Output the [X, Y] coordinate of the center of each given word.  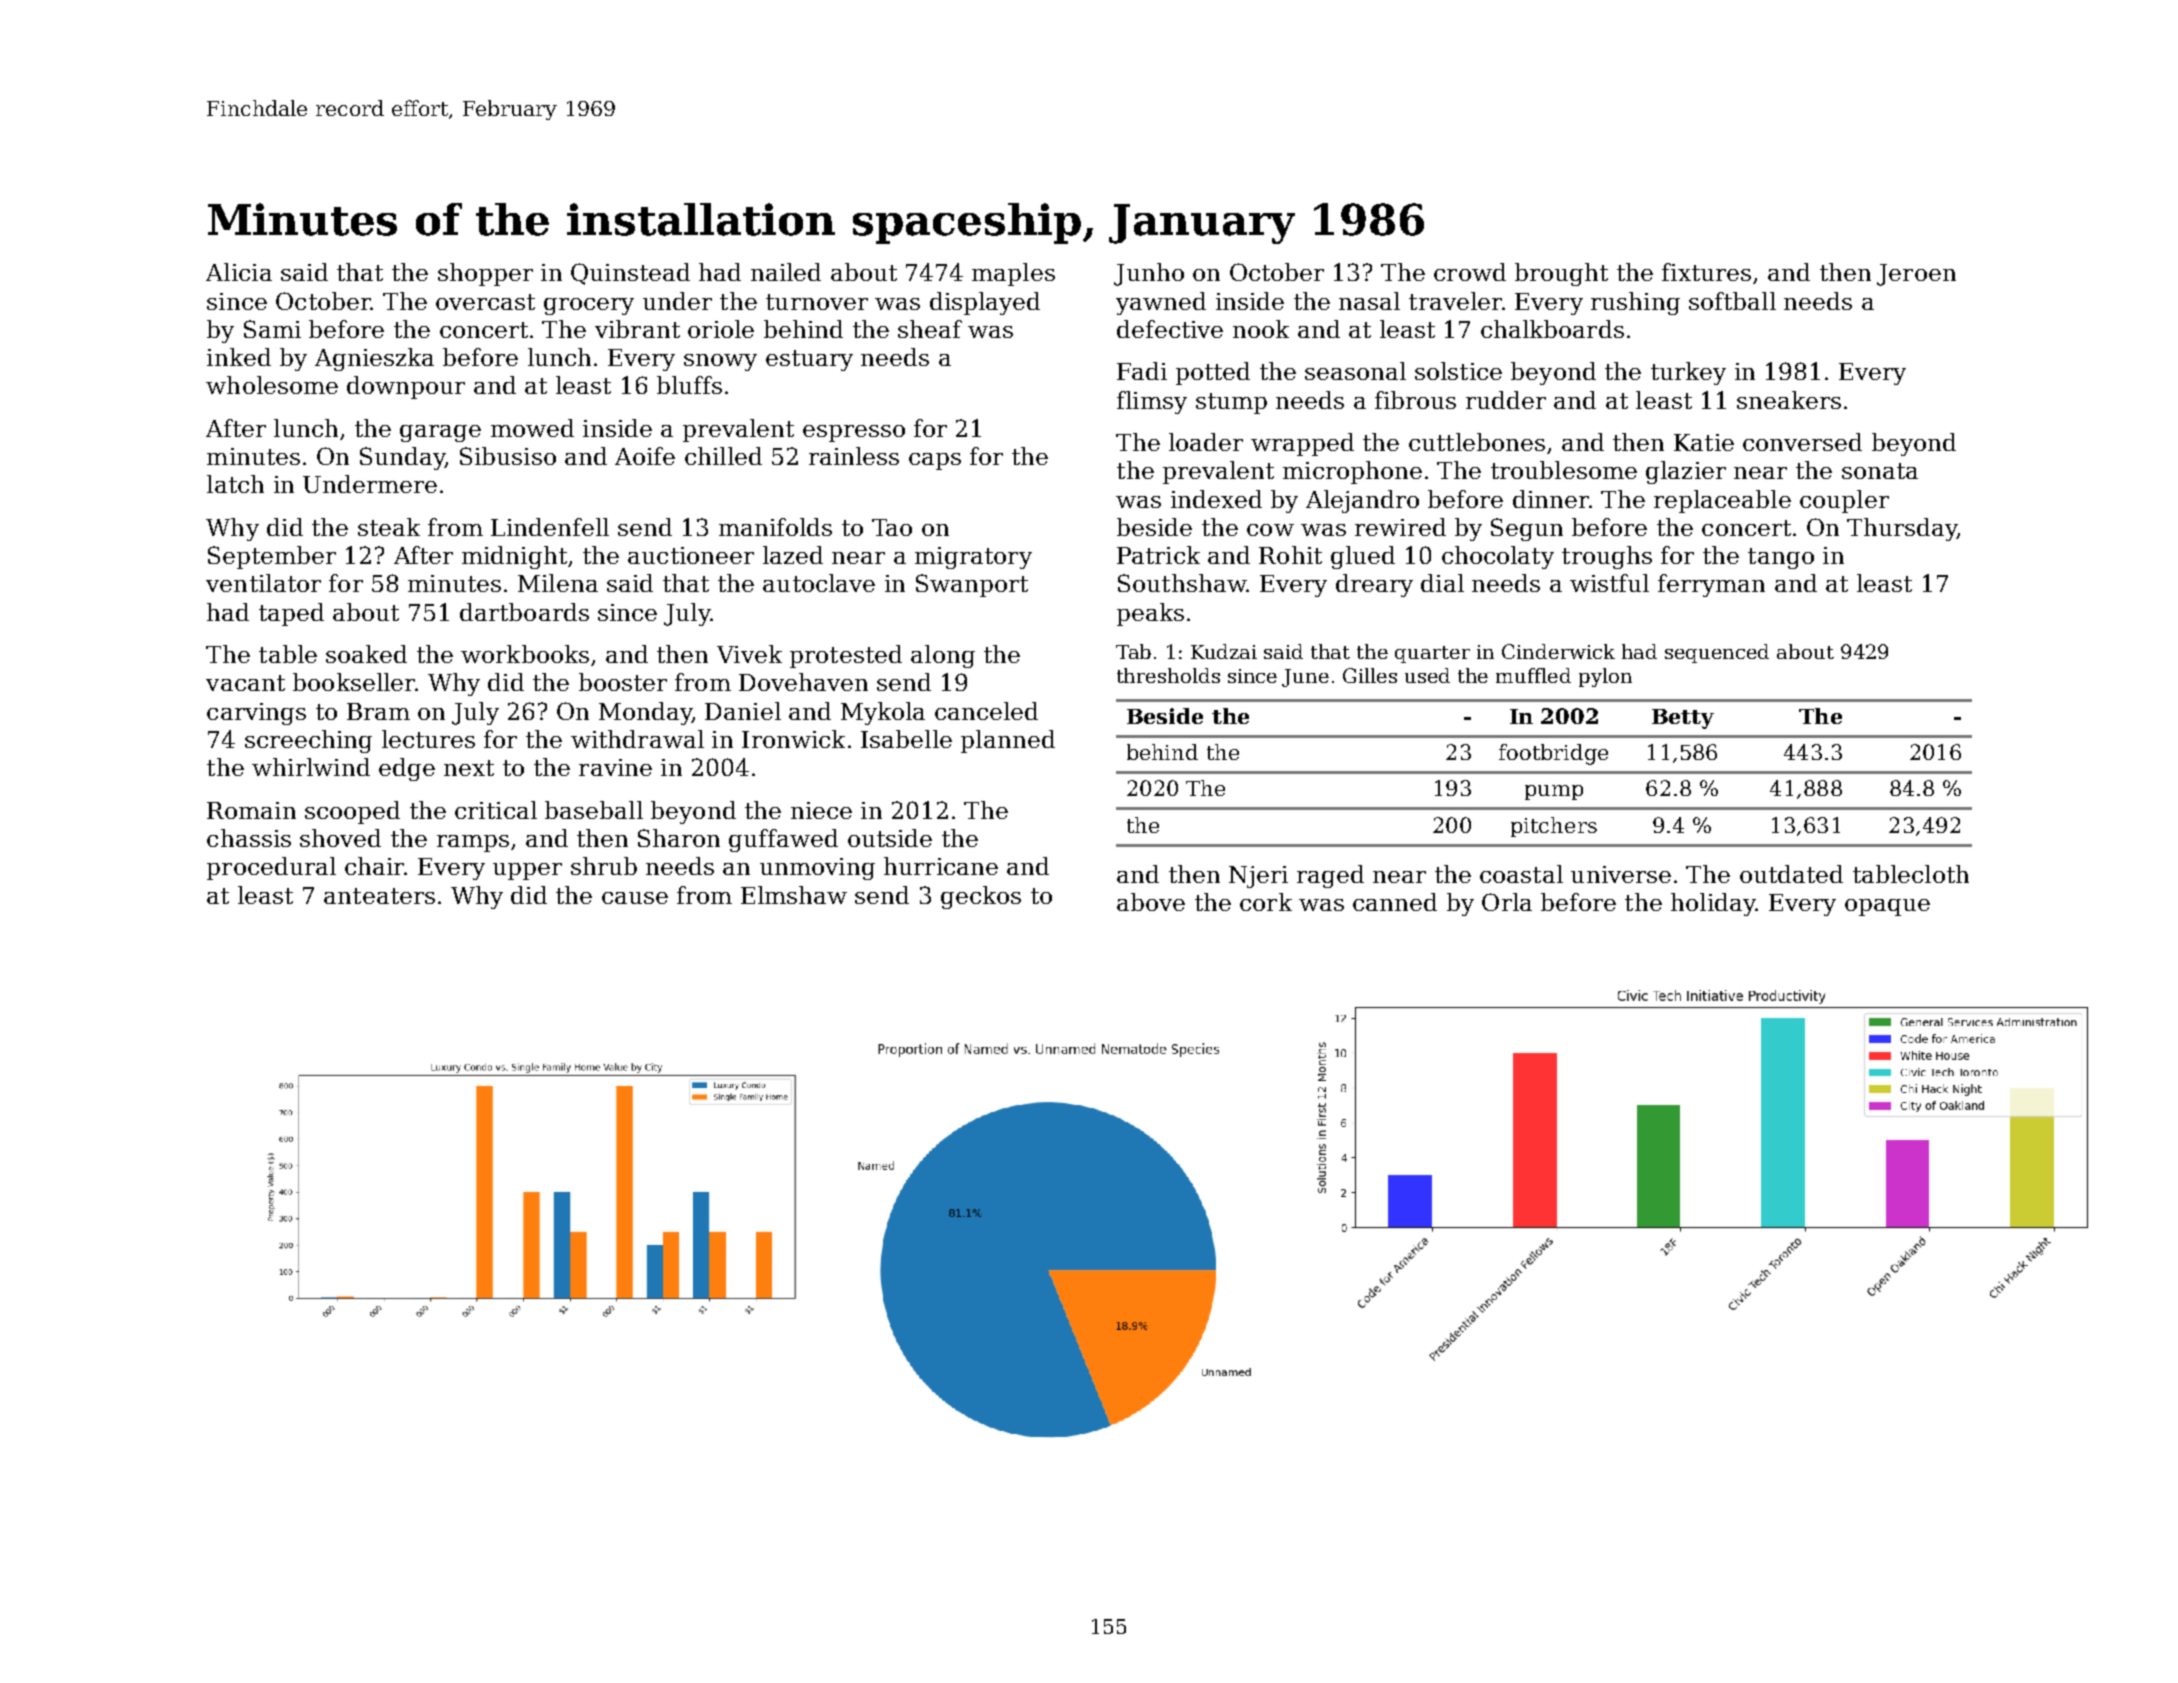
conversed [1802, 442]
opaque [1887, 907]
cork [1266, 902]
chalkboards [1552, 329]
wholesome [272, 385]
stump [1231, 403]
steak [389, 527]
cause [635, 898]
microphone [1352, 472]
